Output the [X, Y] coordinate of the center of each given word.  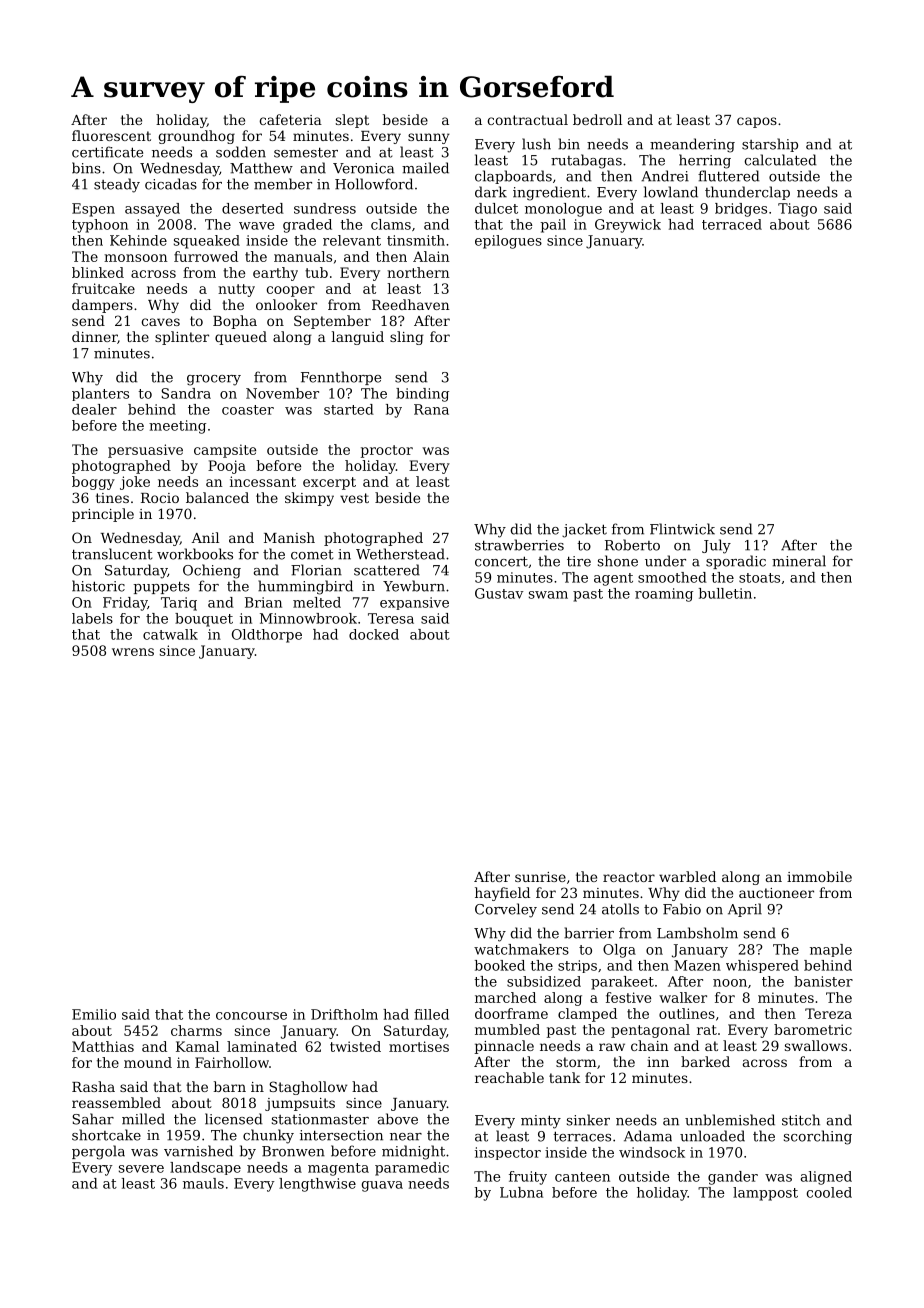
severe [141, 1169]
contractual [527, 119]
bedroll [597, 119]
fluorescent [111, 135]
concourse [251, 1016]
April [745, 910]
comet [312, 555]
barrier [589, 933]
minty [541, 1122]
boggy [93, 483]
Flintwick [682, 529]
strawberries [519, 545]
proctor [387, 451]
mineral [799, 561]
